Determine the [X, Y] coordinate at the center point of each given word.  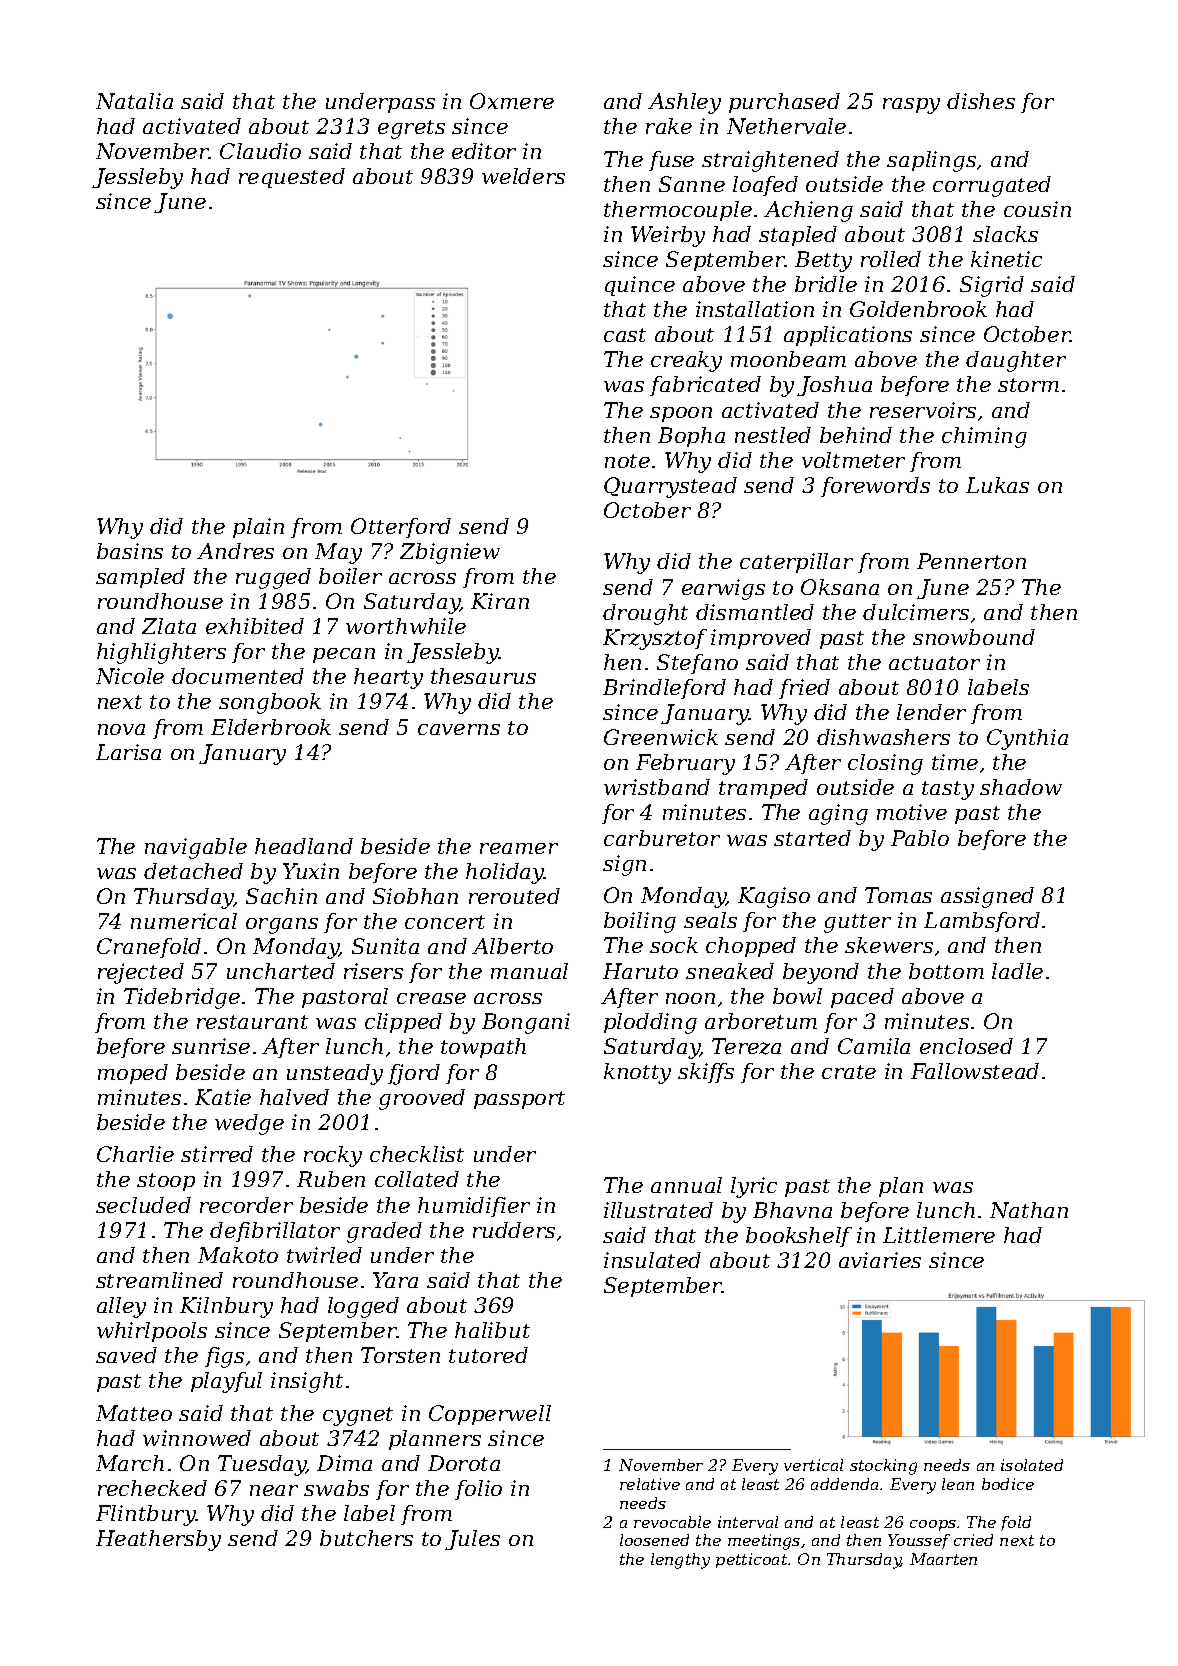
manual [529, 971]
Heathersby [158, 1540]
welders [523, 176]
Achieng [808, 211]
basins [130, 551]
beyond [821, 973]
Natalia [134, 101]
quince [640, 286]
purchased [784, 103]
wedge [249, 1124]
